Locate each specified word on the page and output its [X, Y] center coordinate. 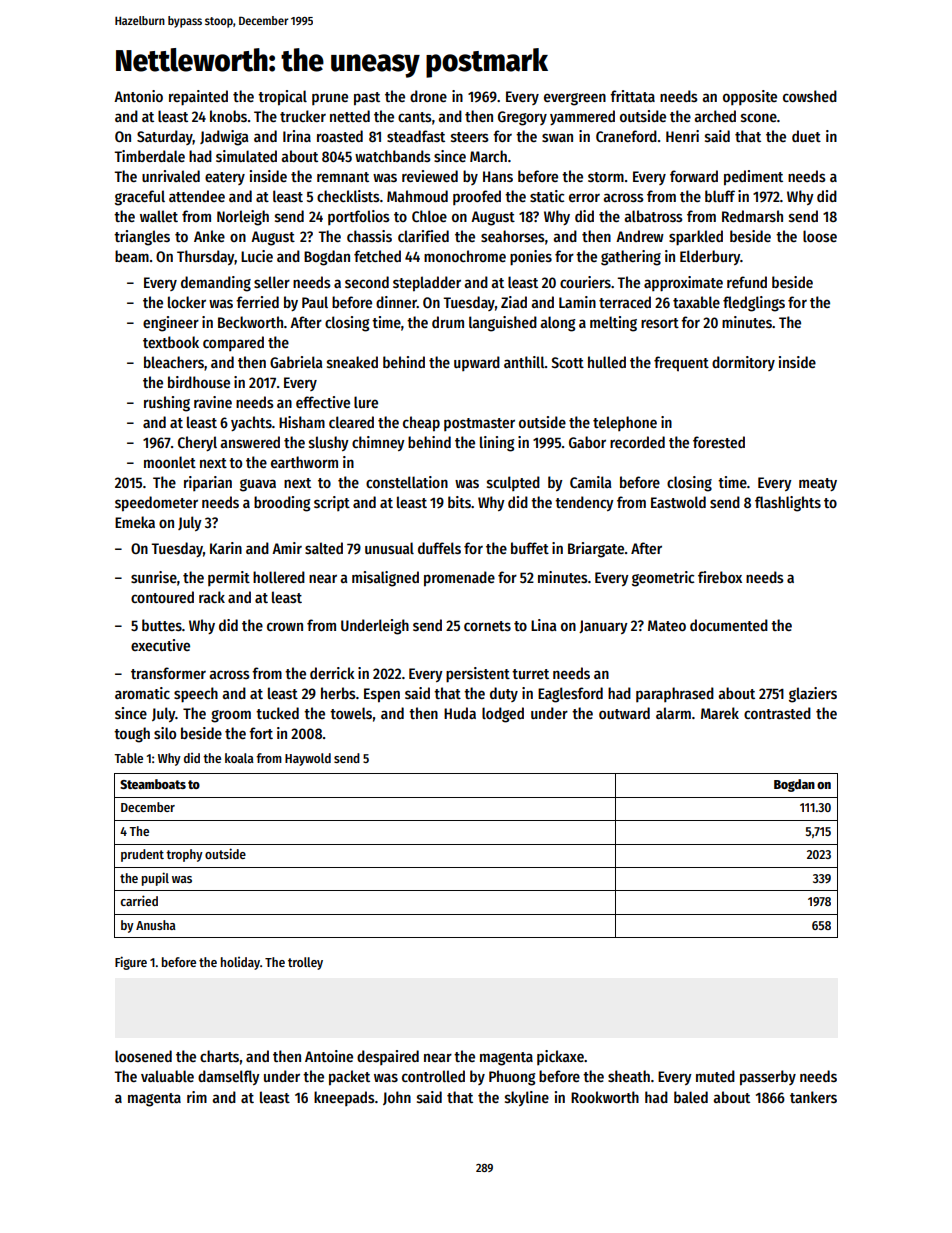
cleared [351, 422]
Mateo [667, 625]
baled [691, 1097]
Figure [131, 963]
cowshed [810, 96]
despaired [388, 1057]
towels [351, 713]
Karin [226, 548]
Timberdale [149, 156]
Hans [498, 176]
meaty [818, 484]
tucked [277, 713]
